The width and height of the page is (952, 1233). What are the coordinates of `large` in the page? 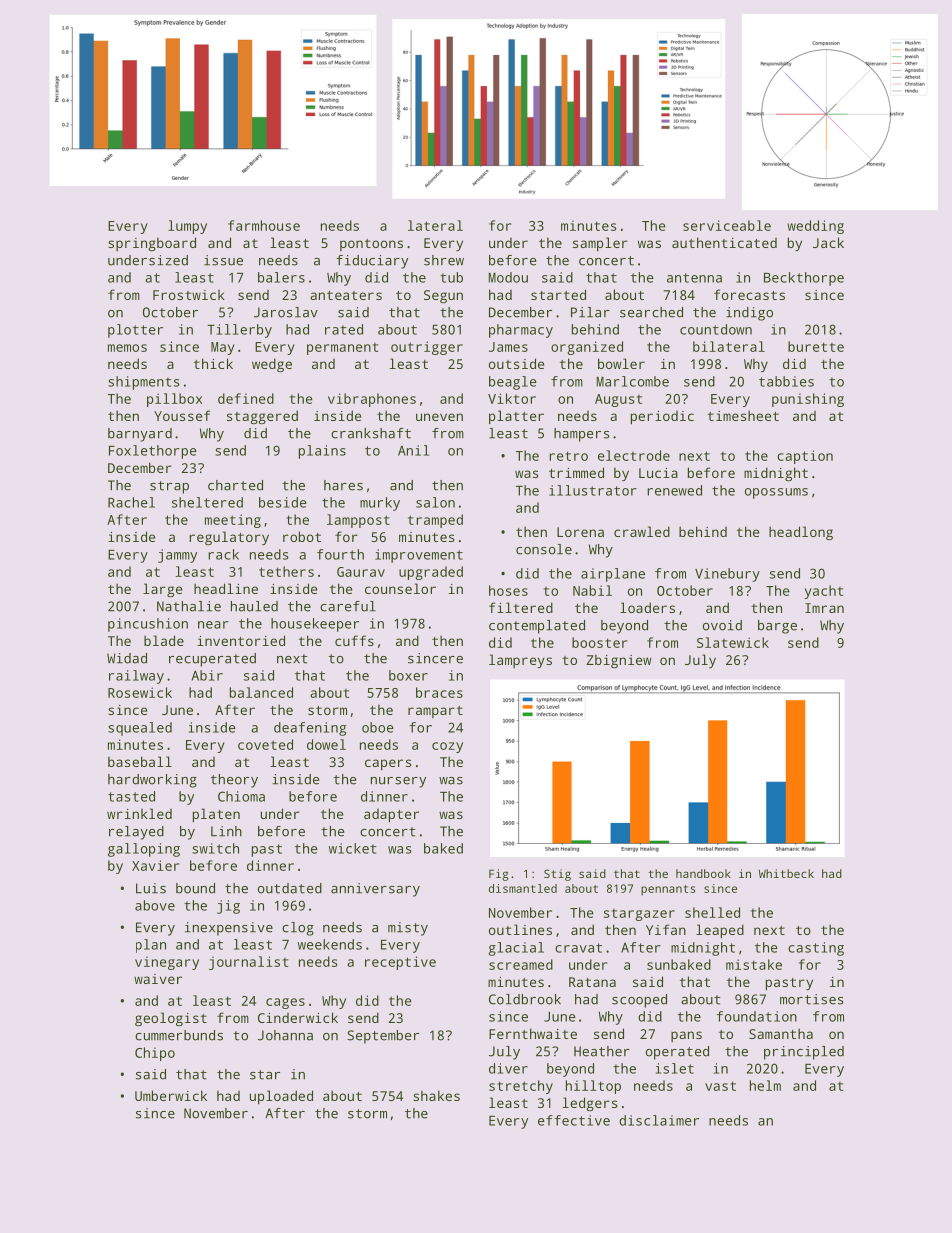 It's located at (162, 590).
